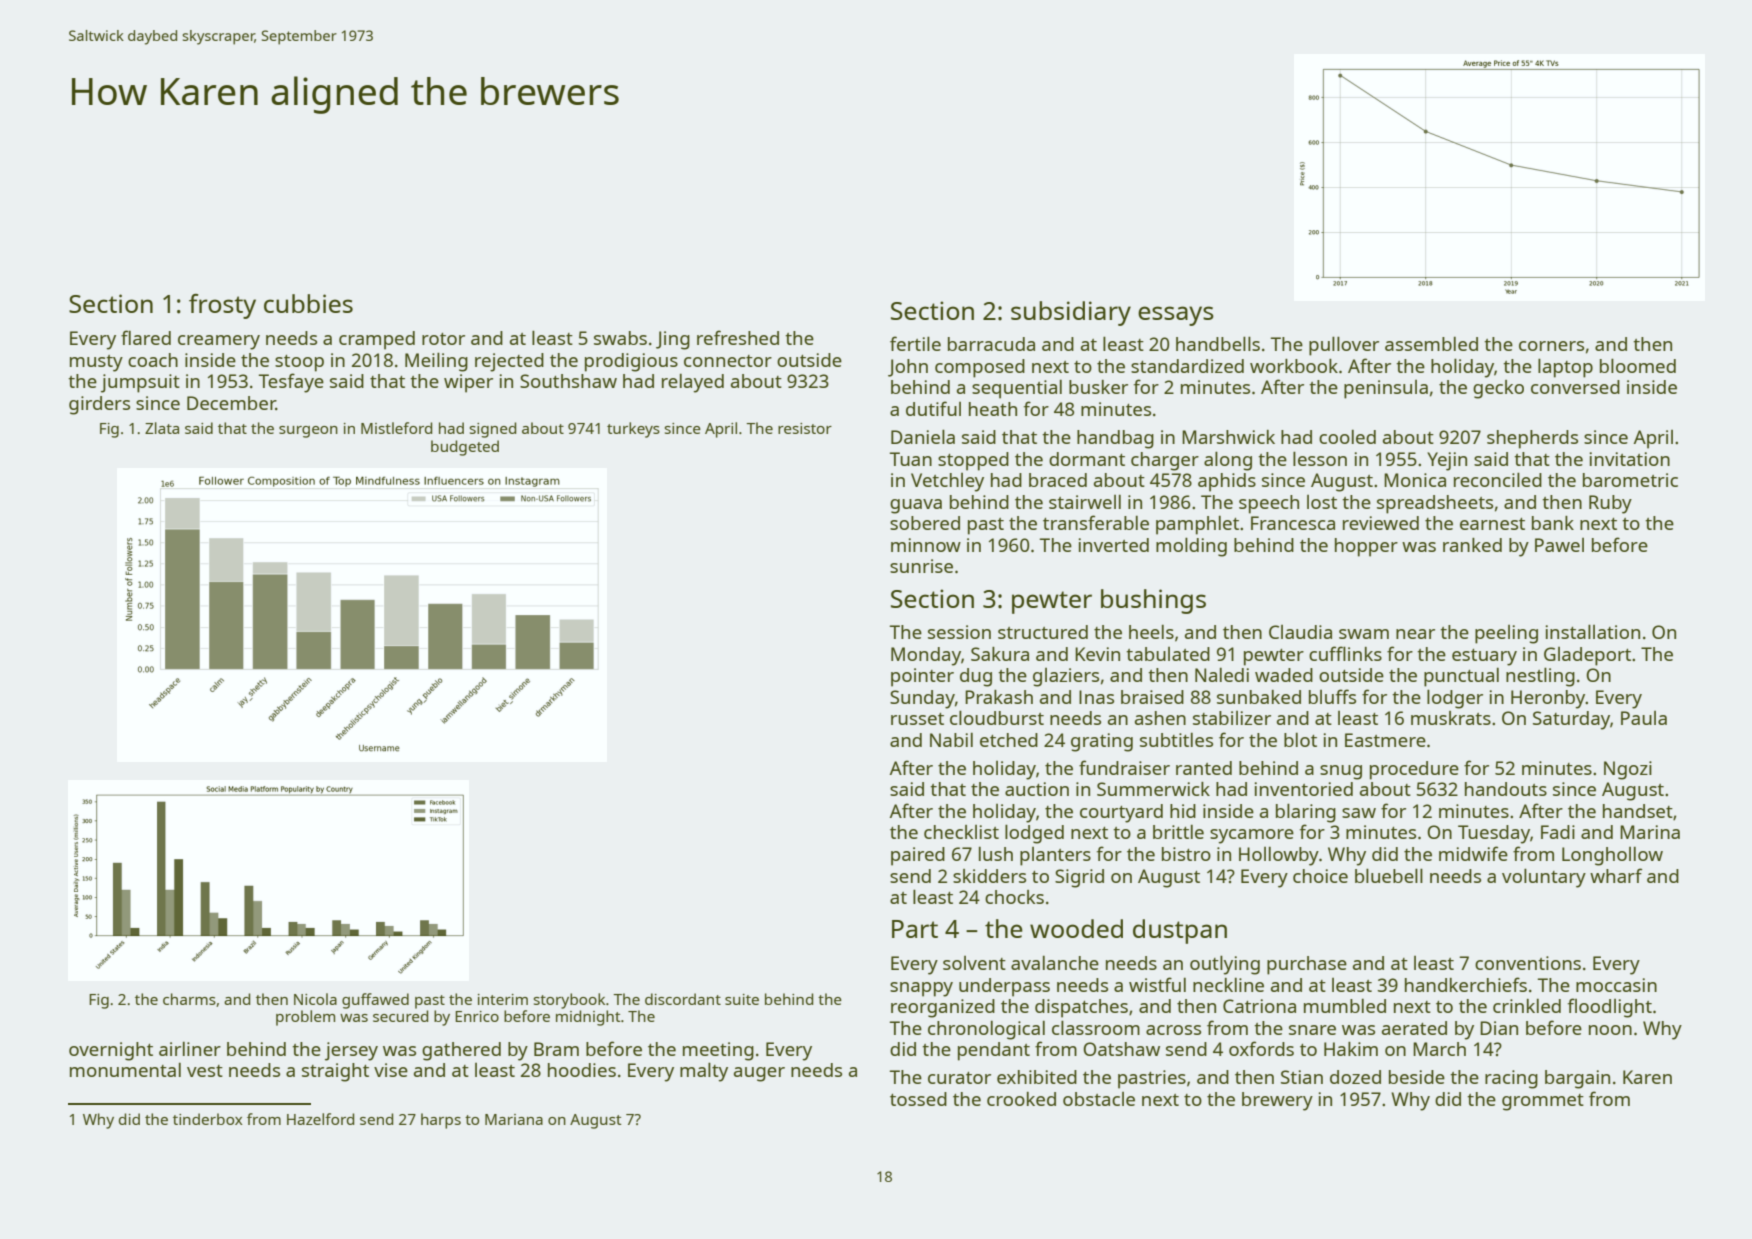  Describe the element at coordinates (1551, 346) in the screenshot. I see `corners` at that location.
